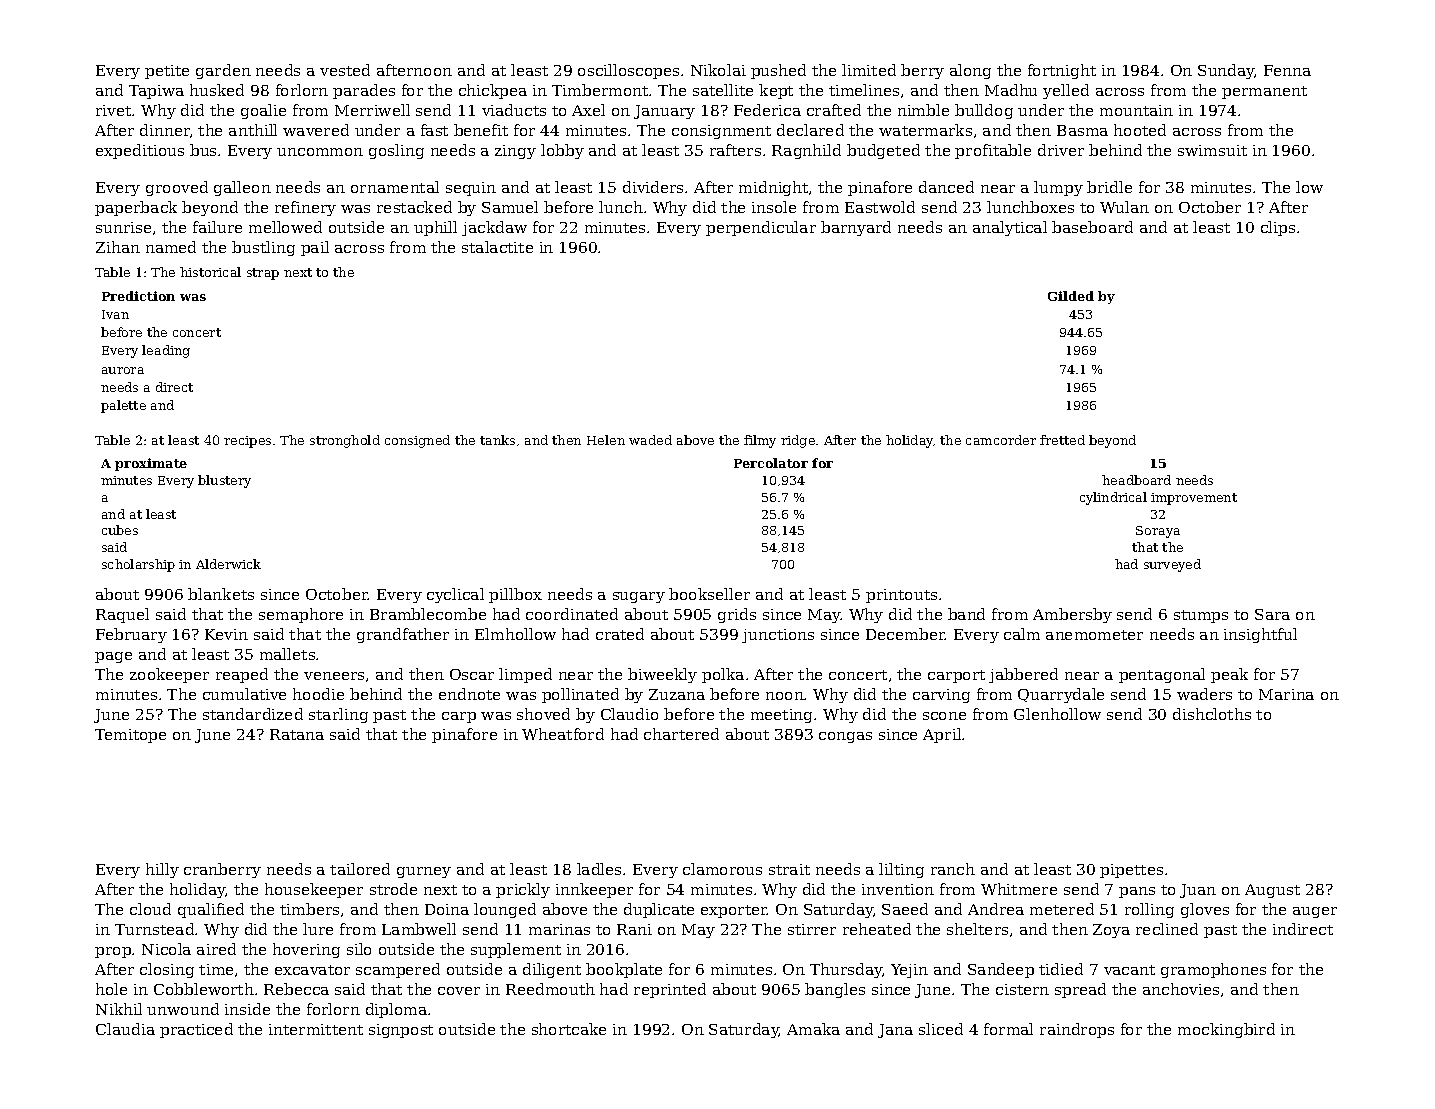  Describe the element at coordinates (813, 1029) in the screenshot. I see `Amaka` at that location.
